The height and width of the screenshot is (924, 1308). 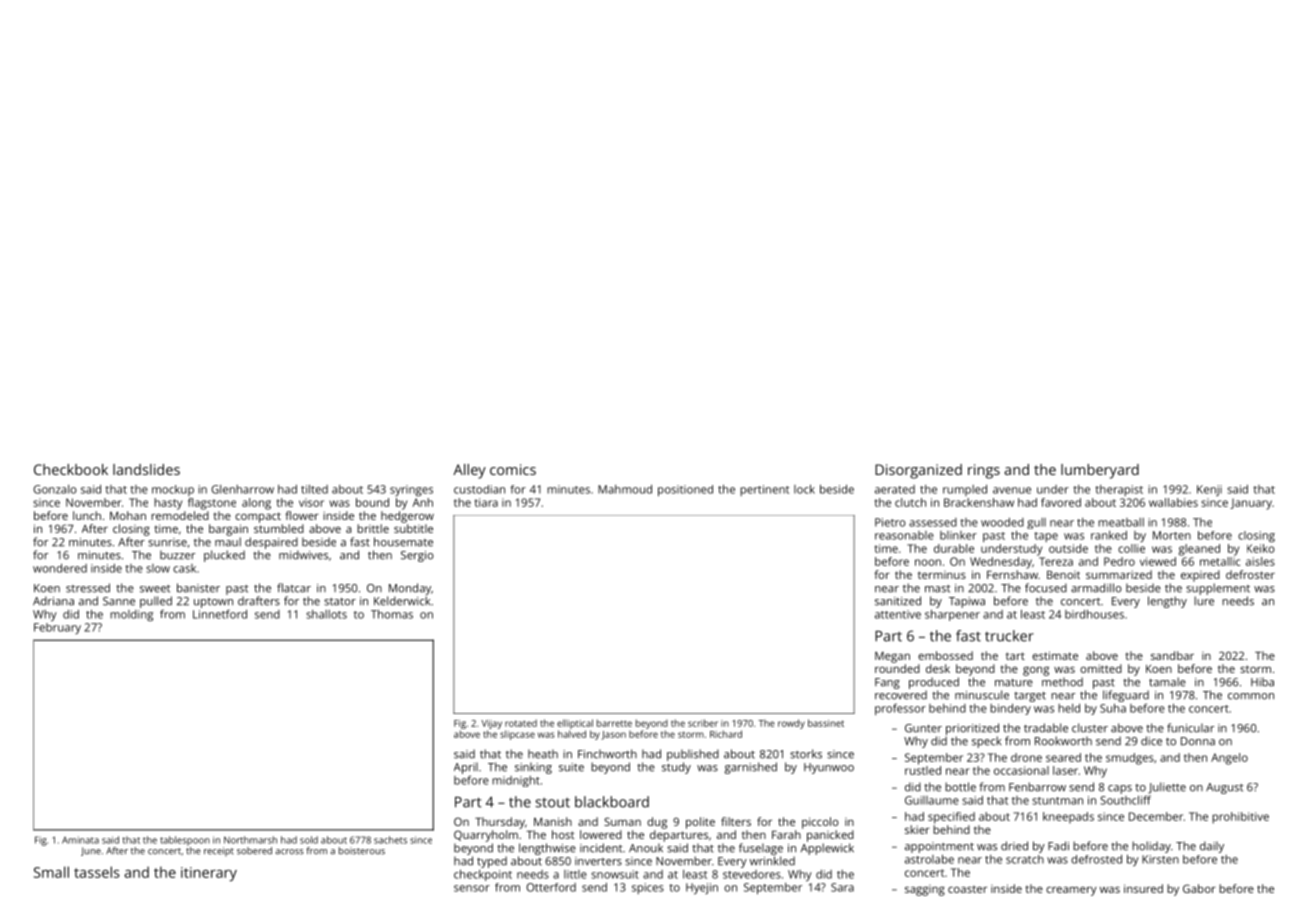 I want to click on Kenji, so click(x=1209, y=490).
